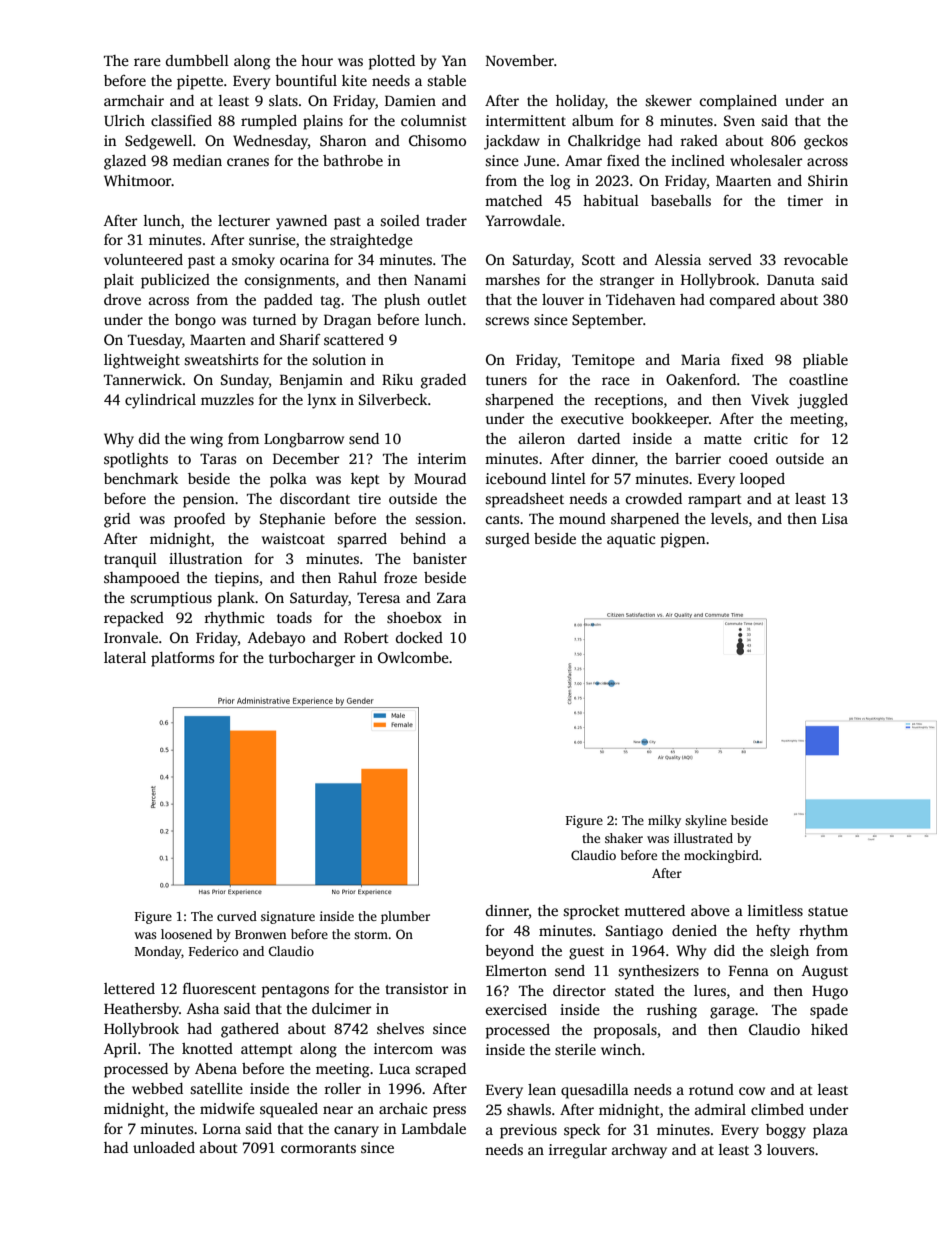 The height and width of the screenshot is (1233, 952). What do you see at coordinates (237, 916) in the screenshot?
I see `curved` at bounding box center [237, 916].
